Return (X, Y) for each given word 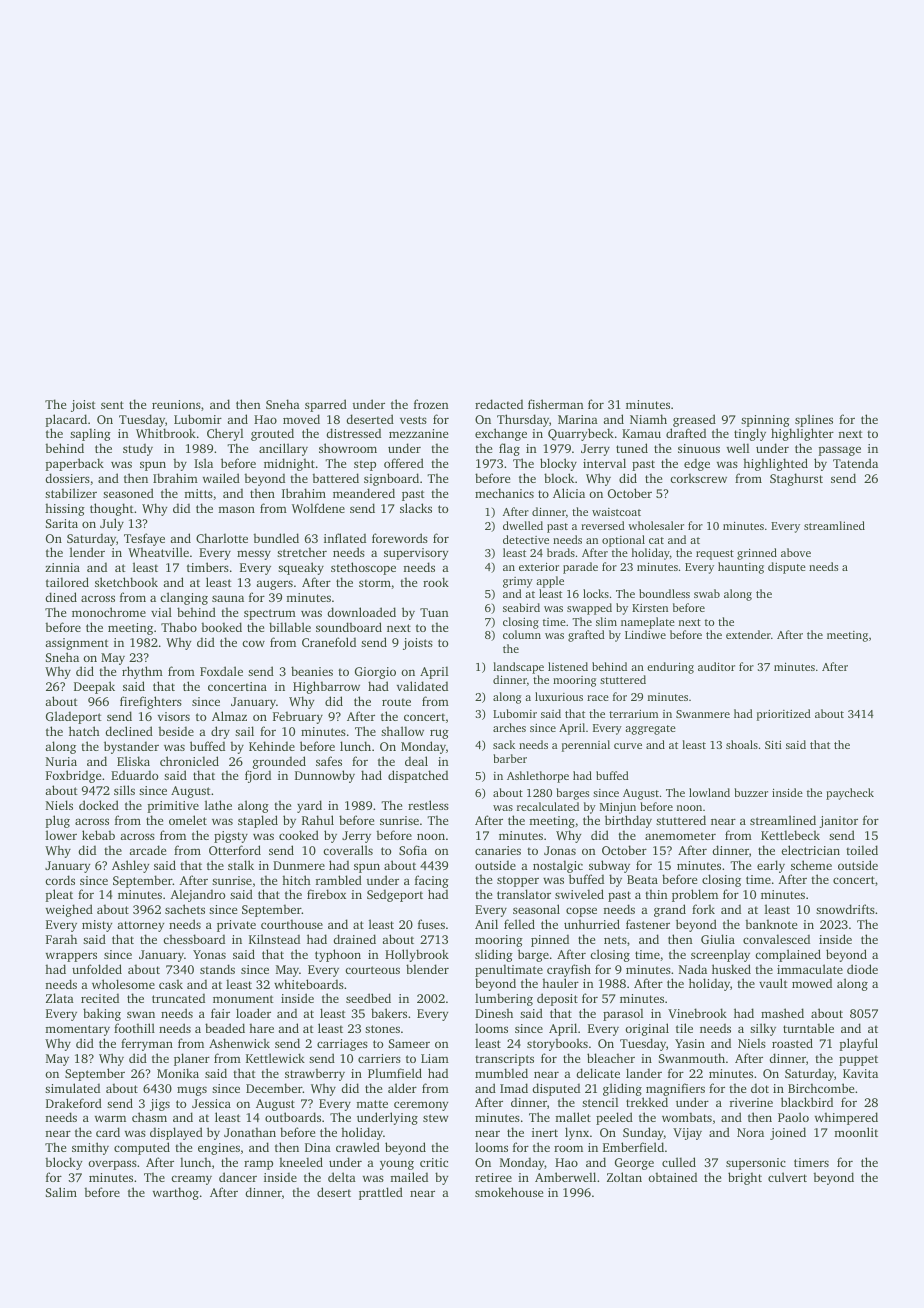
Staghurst (796, 479)
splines (814, 420)
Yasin (690, 1043)
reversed (603, 525)
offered (404, 463)
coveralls (348, 850)
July (112, 524)
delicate (598, 1073)
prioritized (784, 715)
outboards (293, 1117)
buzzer (751, 792)
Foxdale (221, 671)
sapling (90, 434)
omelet (188, 820)
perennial (586, 746)
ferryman (147, 1044)
